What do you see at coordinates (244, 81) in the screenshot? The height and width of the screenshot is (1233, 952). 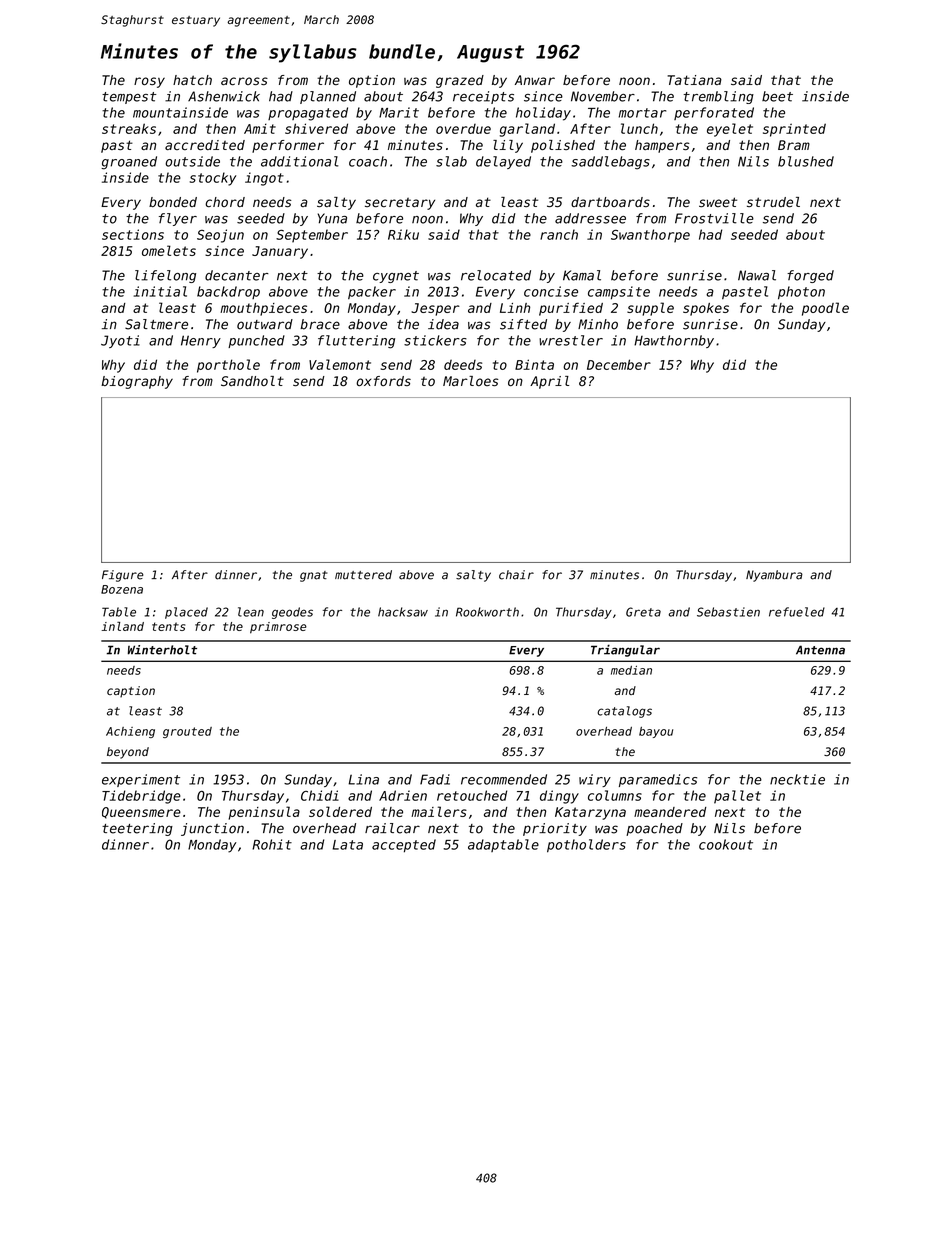 I see `across` at bounding box center [244, 81].
